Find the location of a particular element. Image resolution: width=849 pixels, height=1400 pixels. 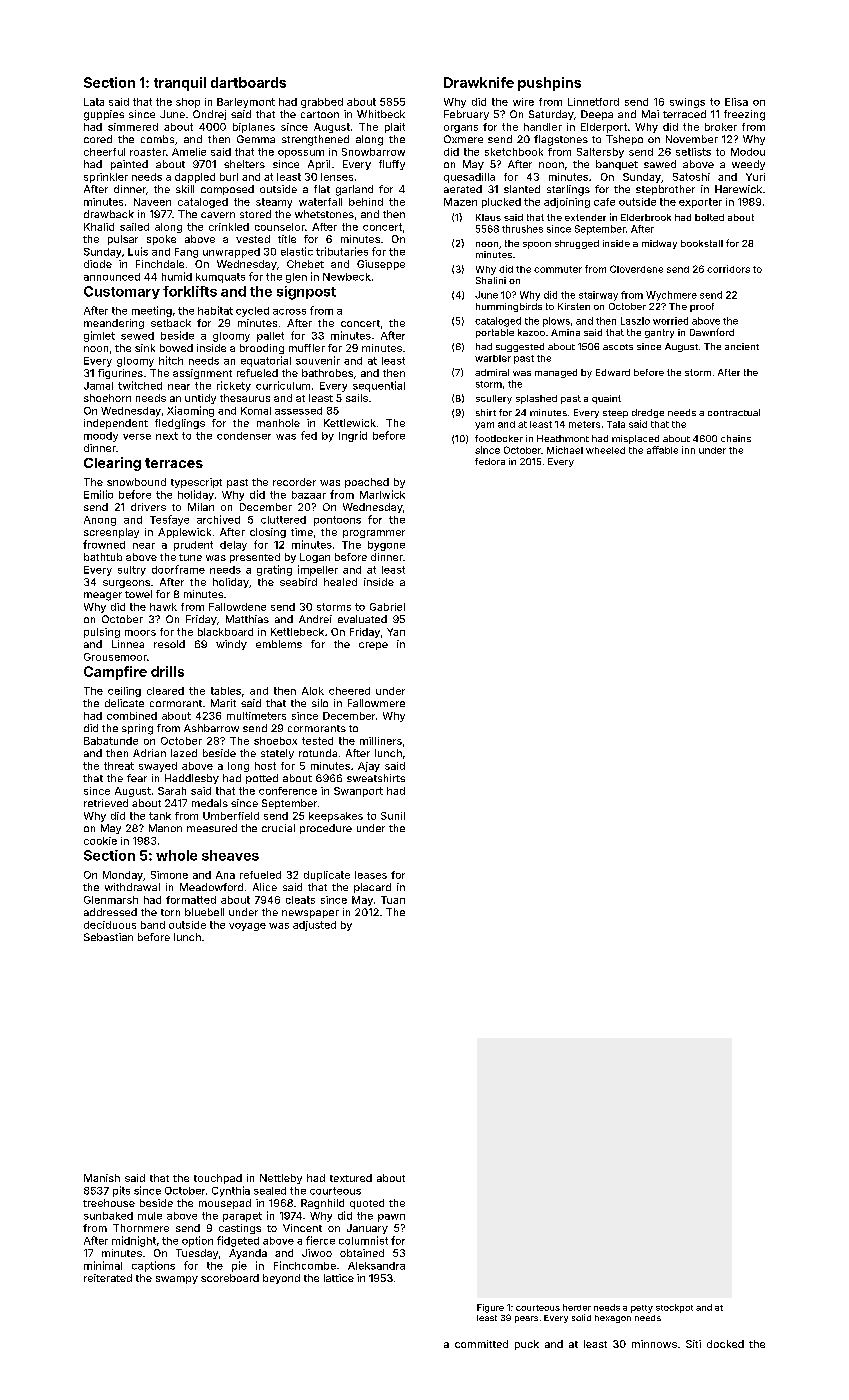

captions is located at coordinates (153, 1266).
